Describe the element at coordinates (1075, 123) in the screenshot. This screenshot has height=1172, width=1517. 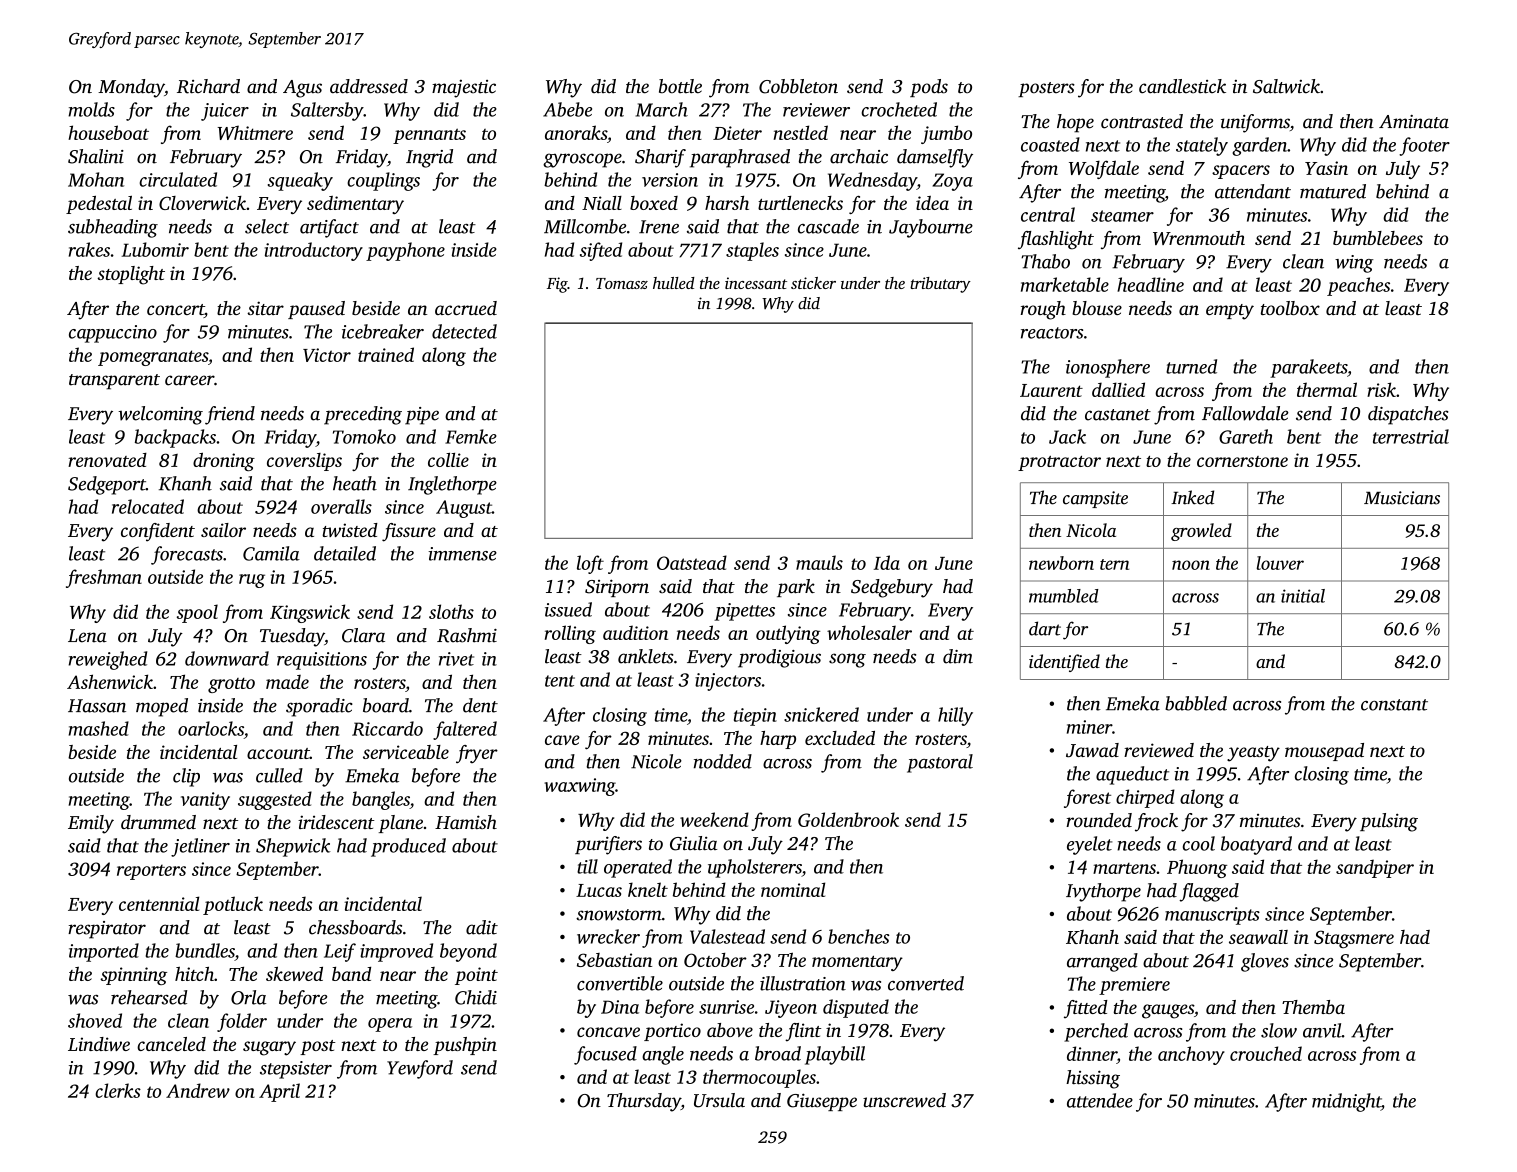
I see `hope` at that location.
